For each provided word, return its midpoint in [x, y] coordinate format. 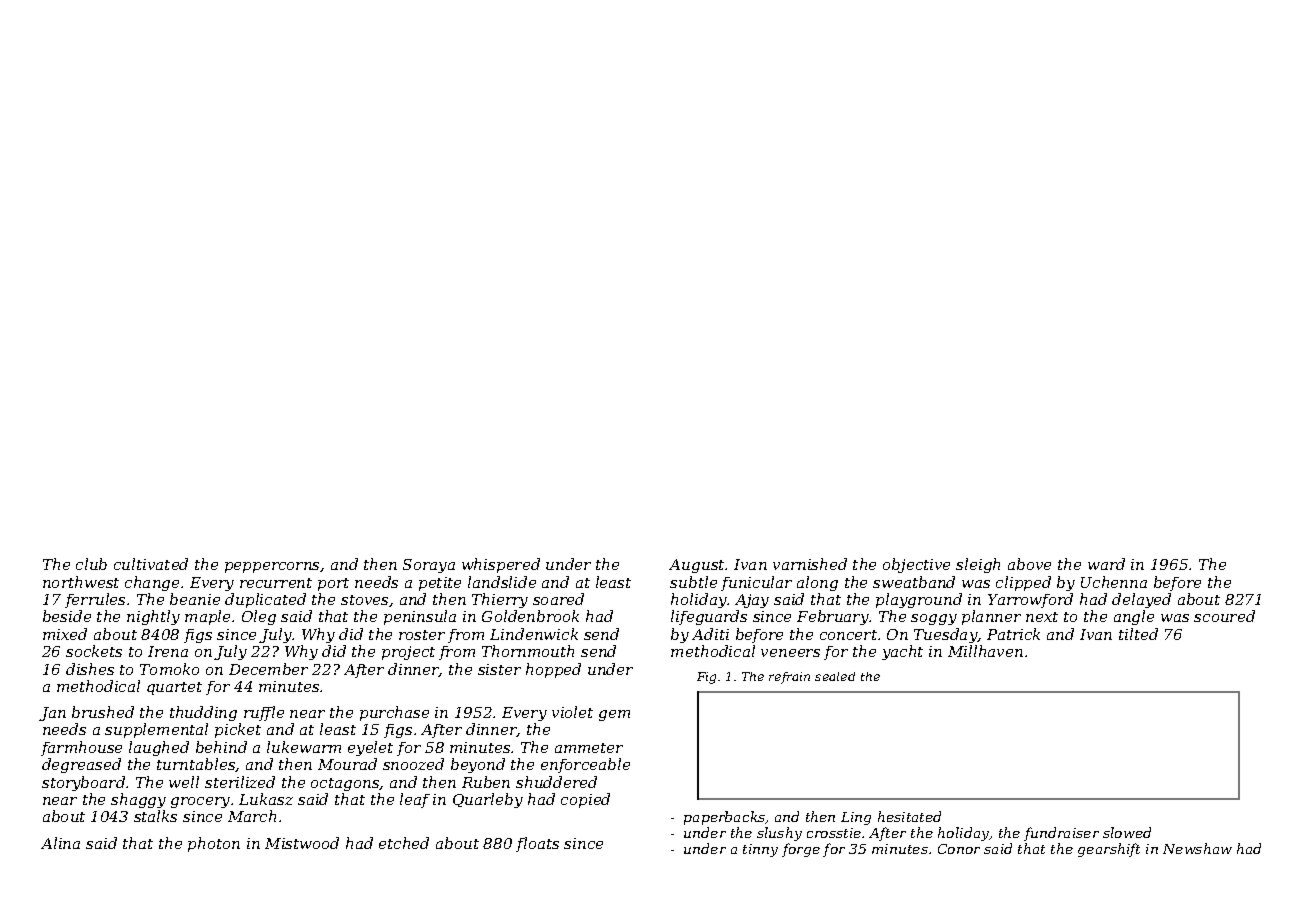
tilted [1138, 634]
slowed [1127, 832]
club [91, 564]
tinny [760, 850]
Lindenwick [534, 634]
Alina [60, 843]
